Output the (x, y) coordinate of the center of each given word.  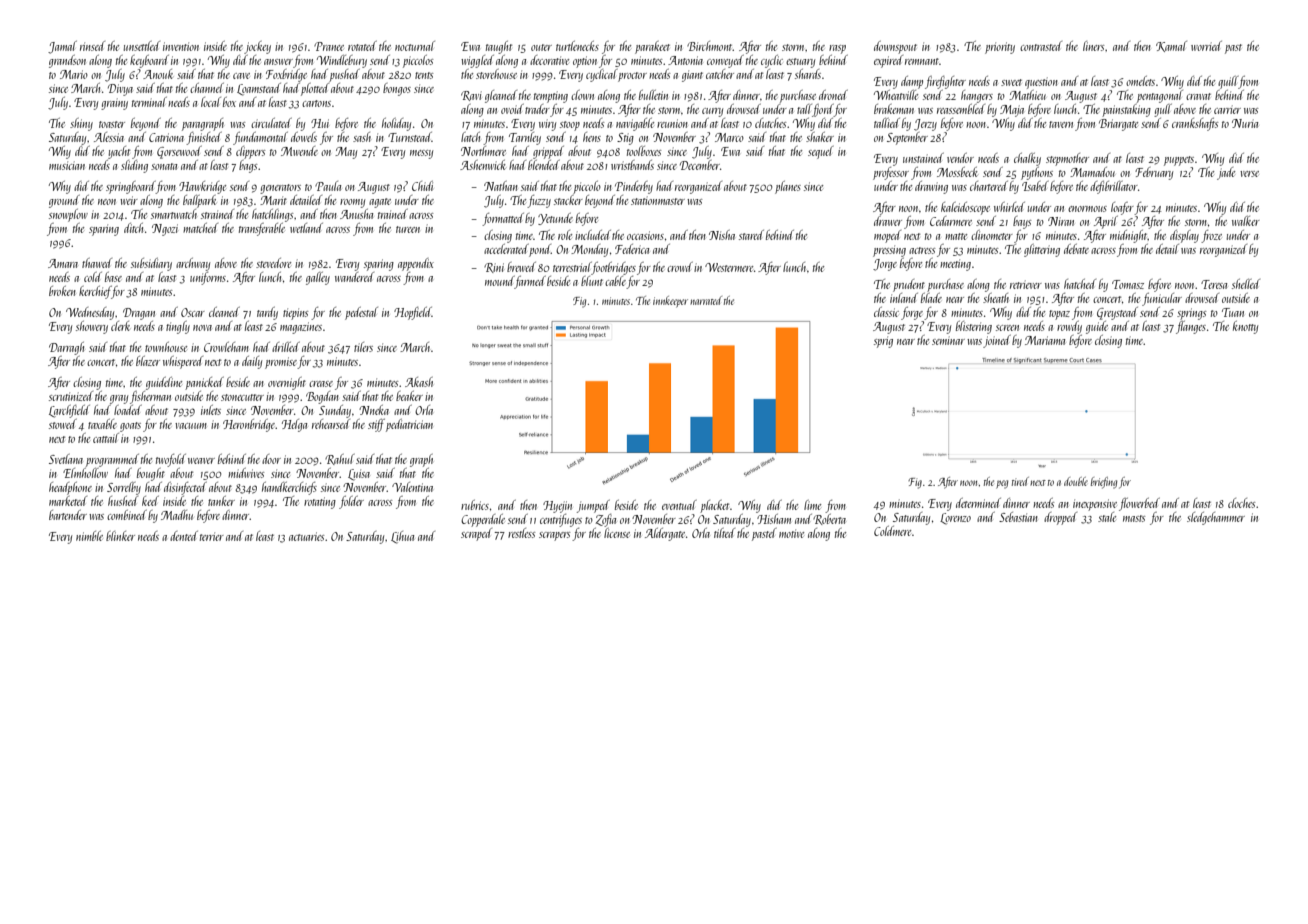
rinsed (92, 46)
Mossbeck (957, 172)
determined (978, 503)
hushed (123, 501)
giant (692, 76)
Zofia (606, 520)
